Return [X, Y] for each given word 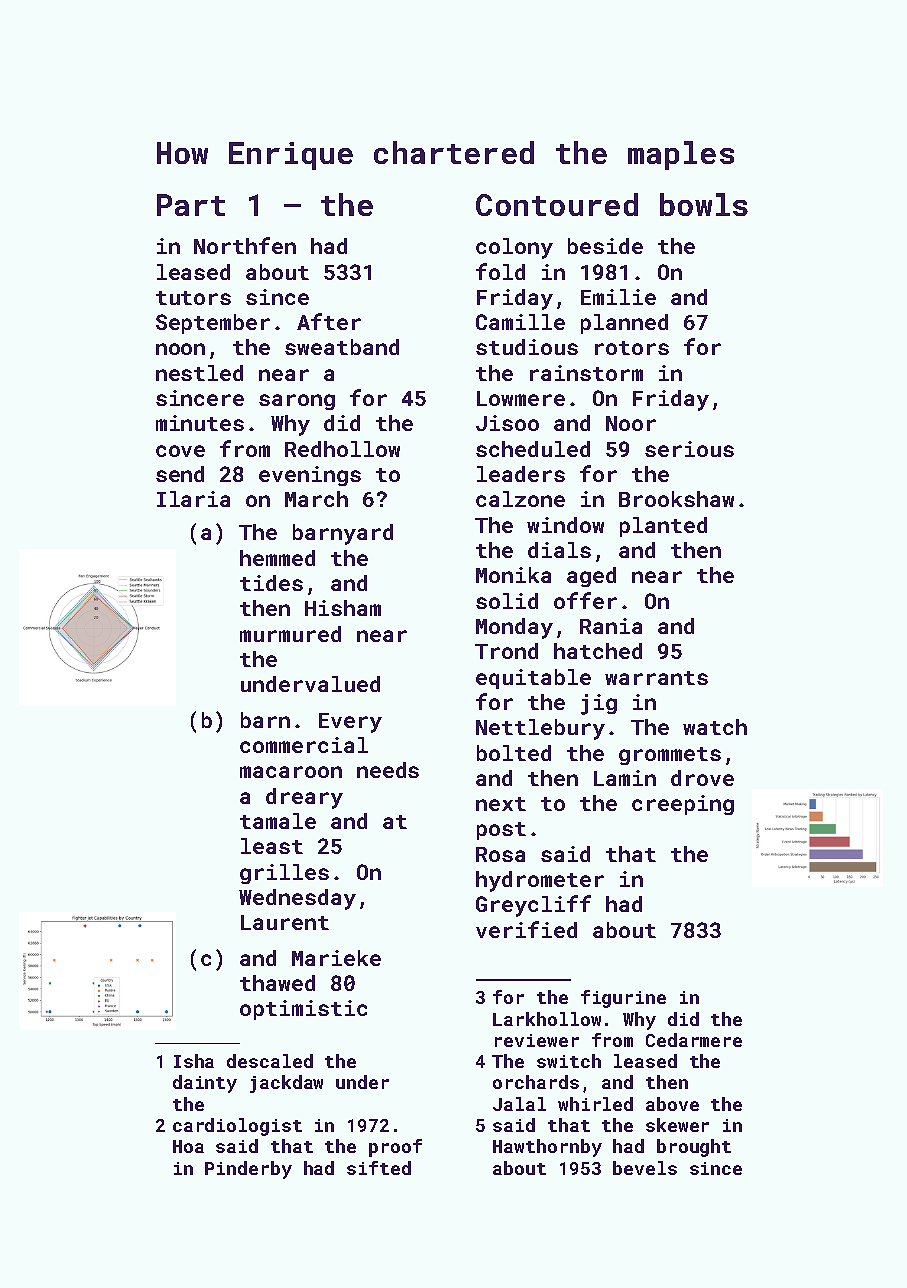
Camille [520, 322]
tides [271, 583]
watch [715, 727]
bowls [704, 204]
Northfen [245, 245]
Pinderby [248, 1170]
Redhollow [342, 449]
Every [350, 723]
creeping [683, 805]
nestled [199, 373]
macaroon [291, 772]
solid [507, 601]
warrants [656, 678]
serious [689, 449]
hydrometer [540, 881]
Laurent [285, 922]
